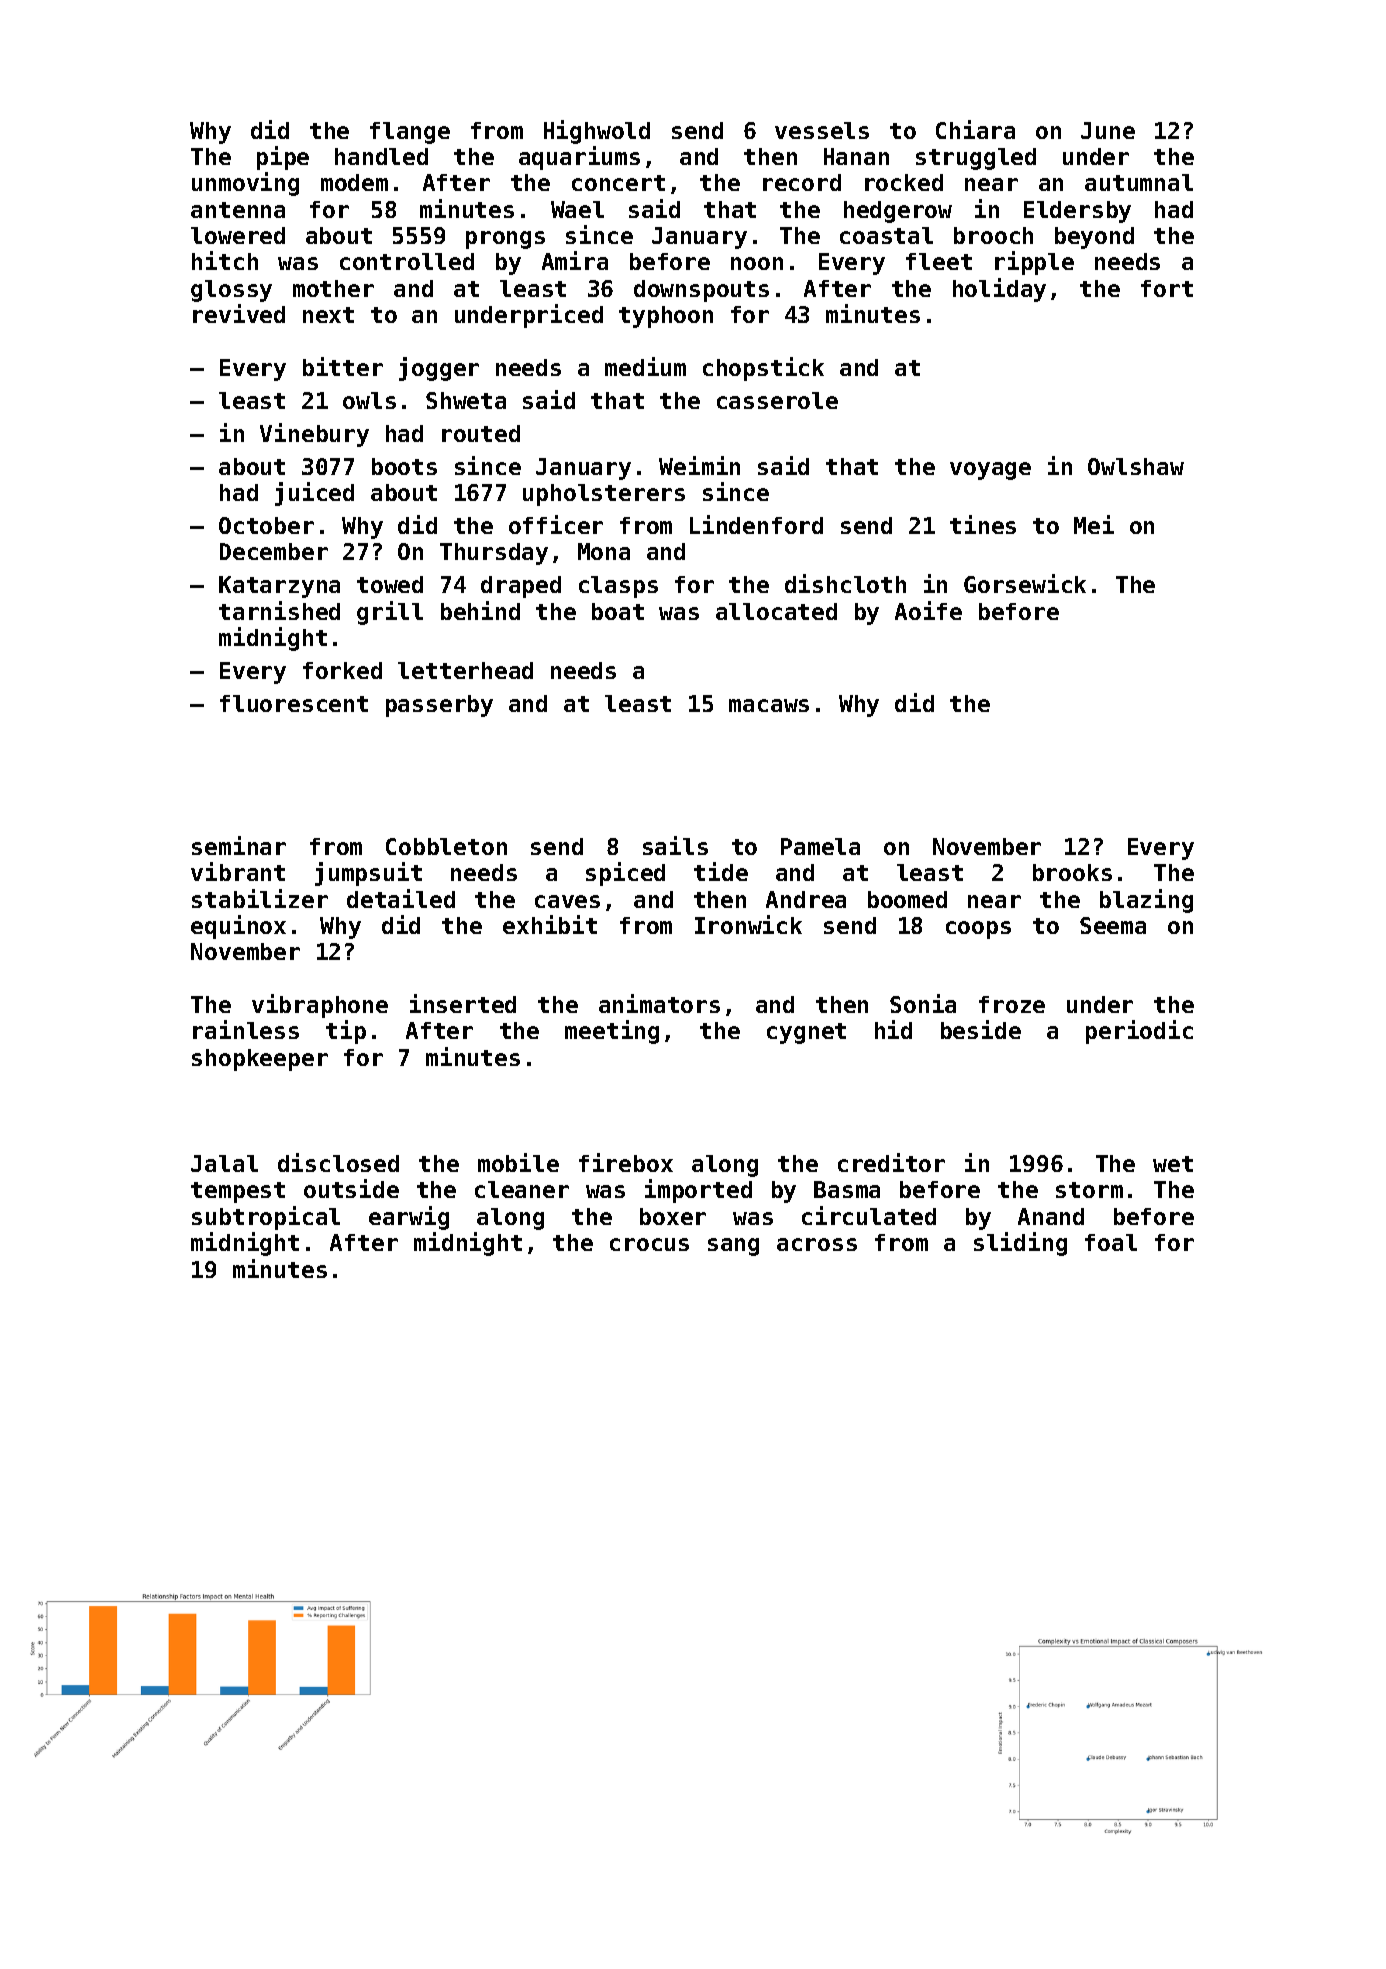 This image has width=1386, height=1969. What do you see at coordinates (410, 133) in the image?
I see `flange` at bounding box center [410, 133].
